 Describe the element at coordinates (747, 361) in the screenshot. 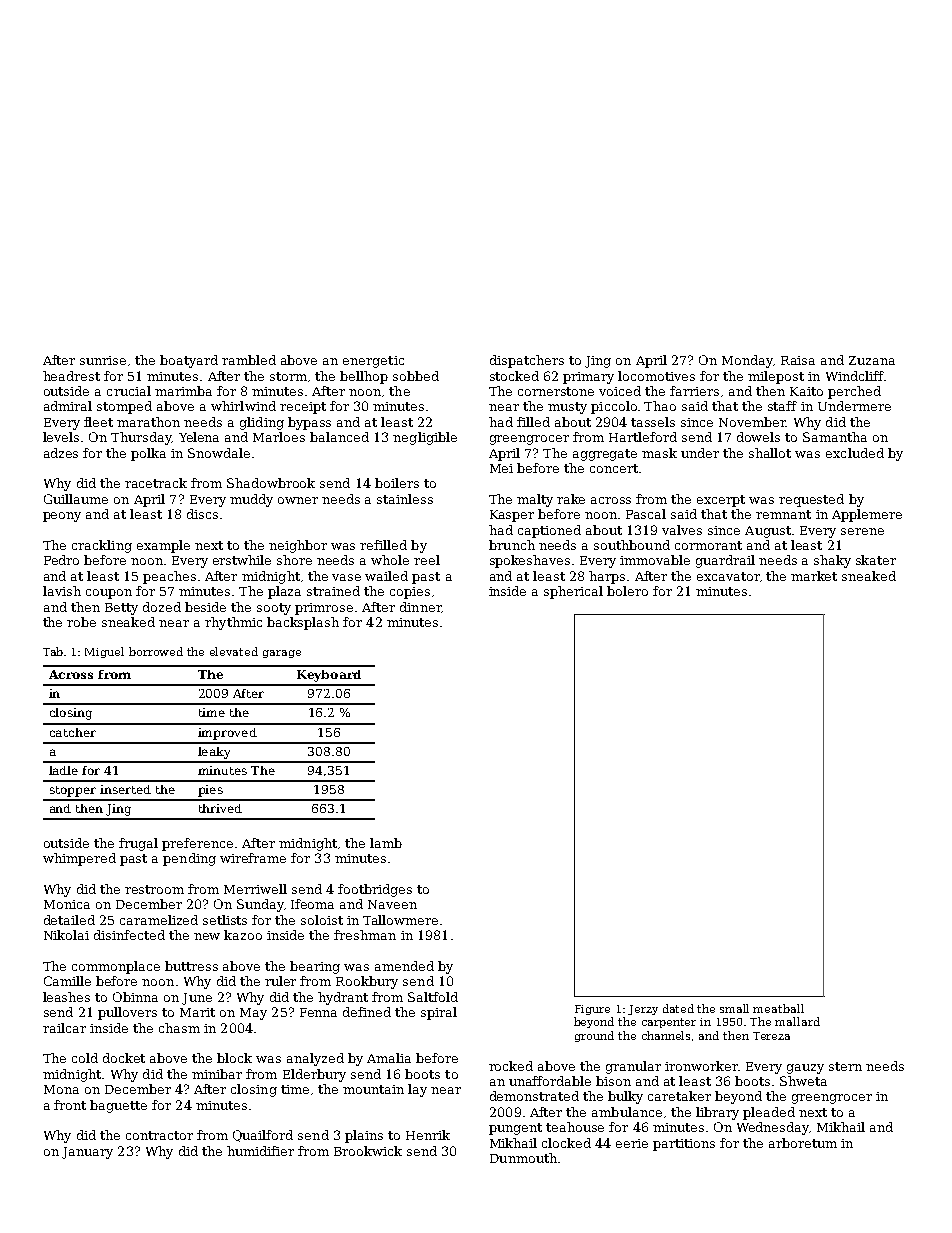

I see `Monday` at that location.
